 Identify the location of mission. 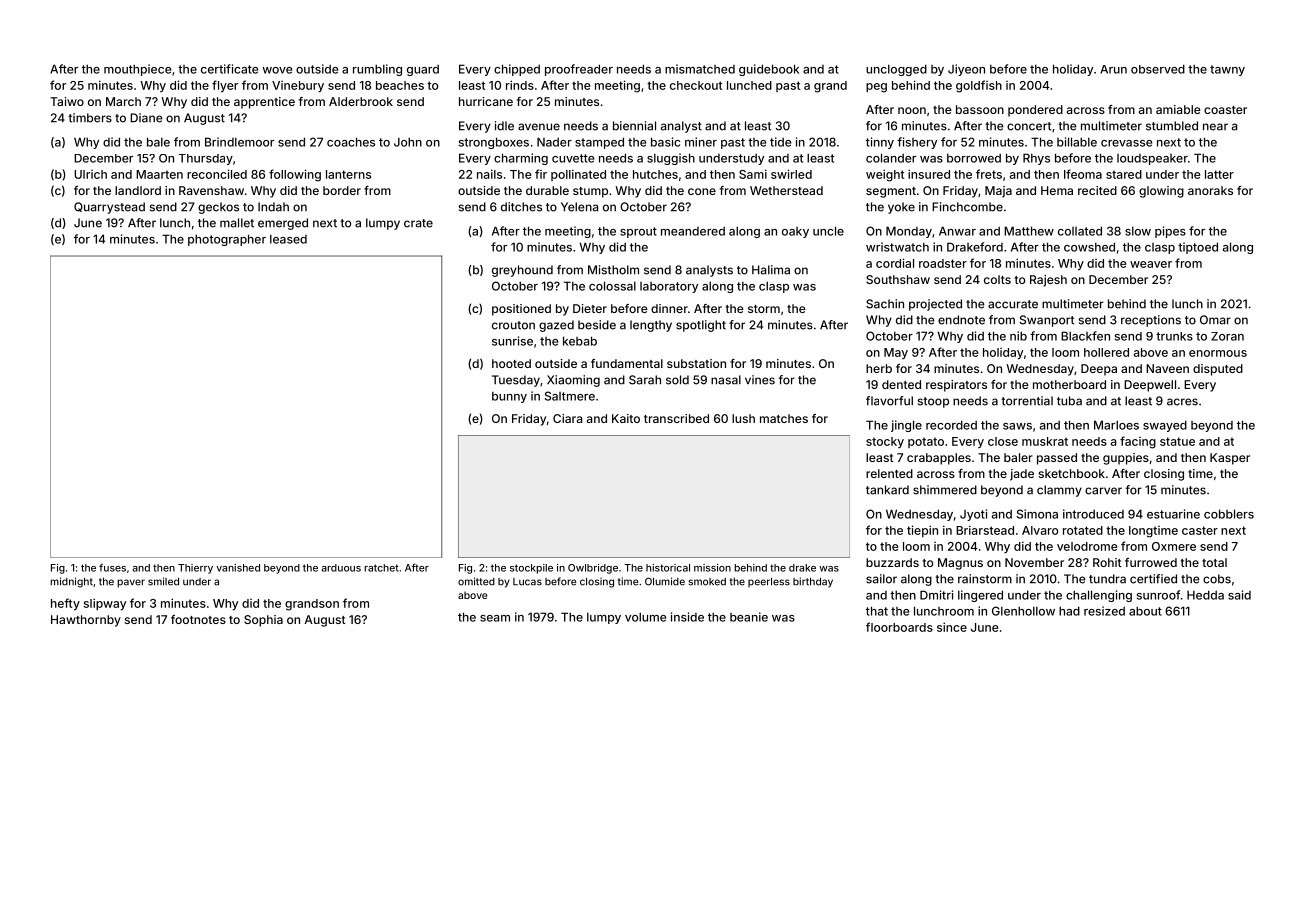
(712, 568).
